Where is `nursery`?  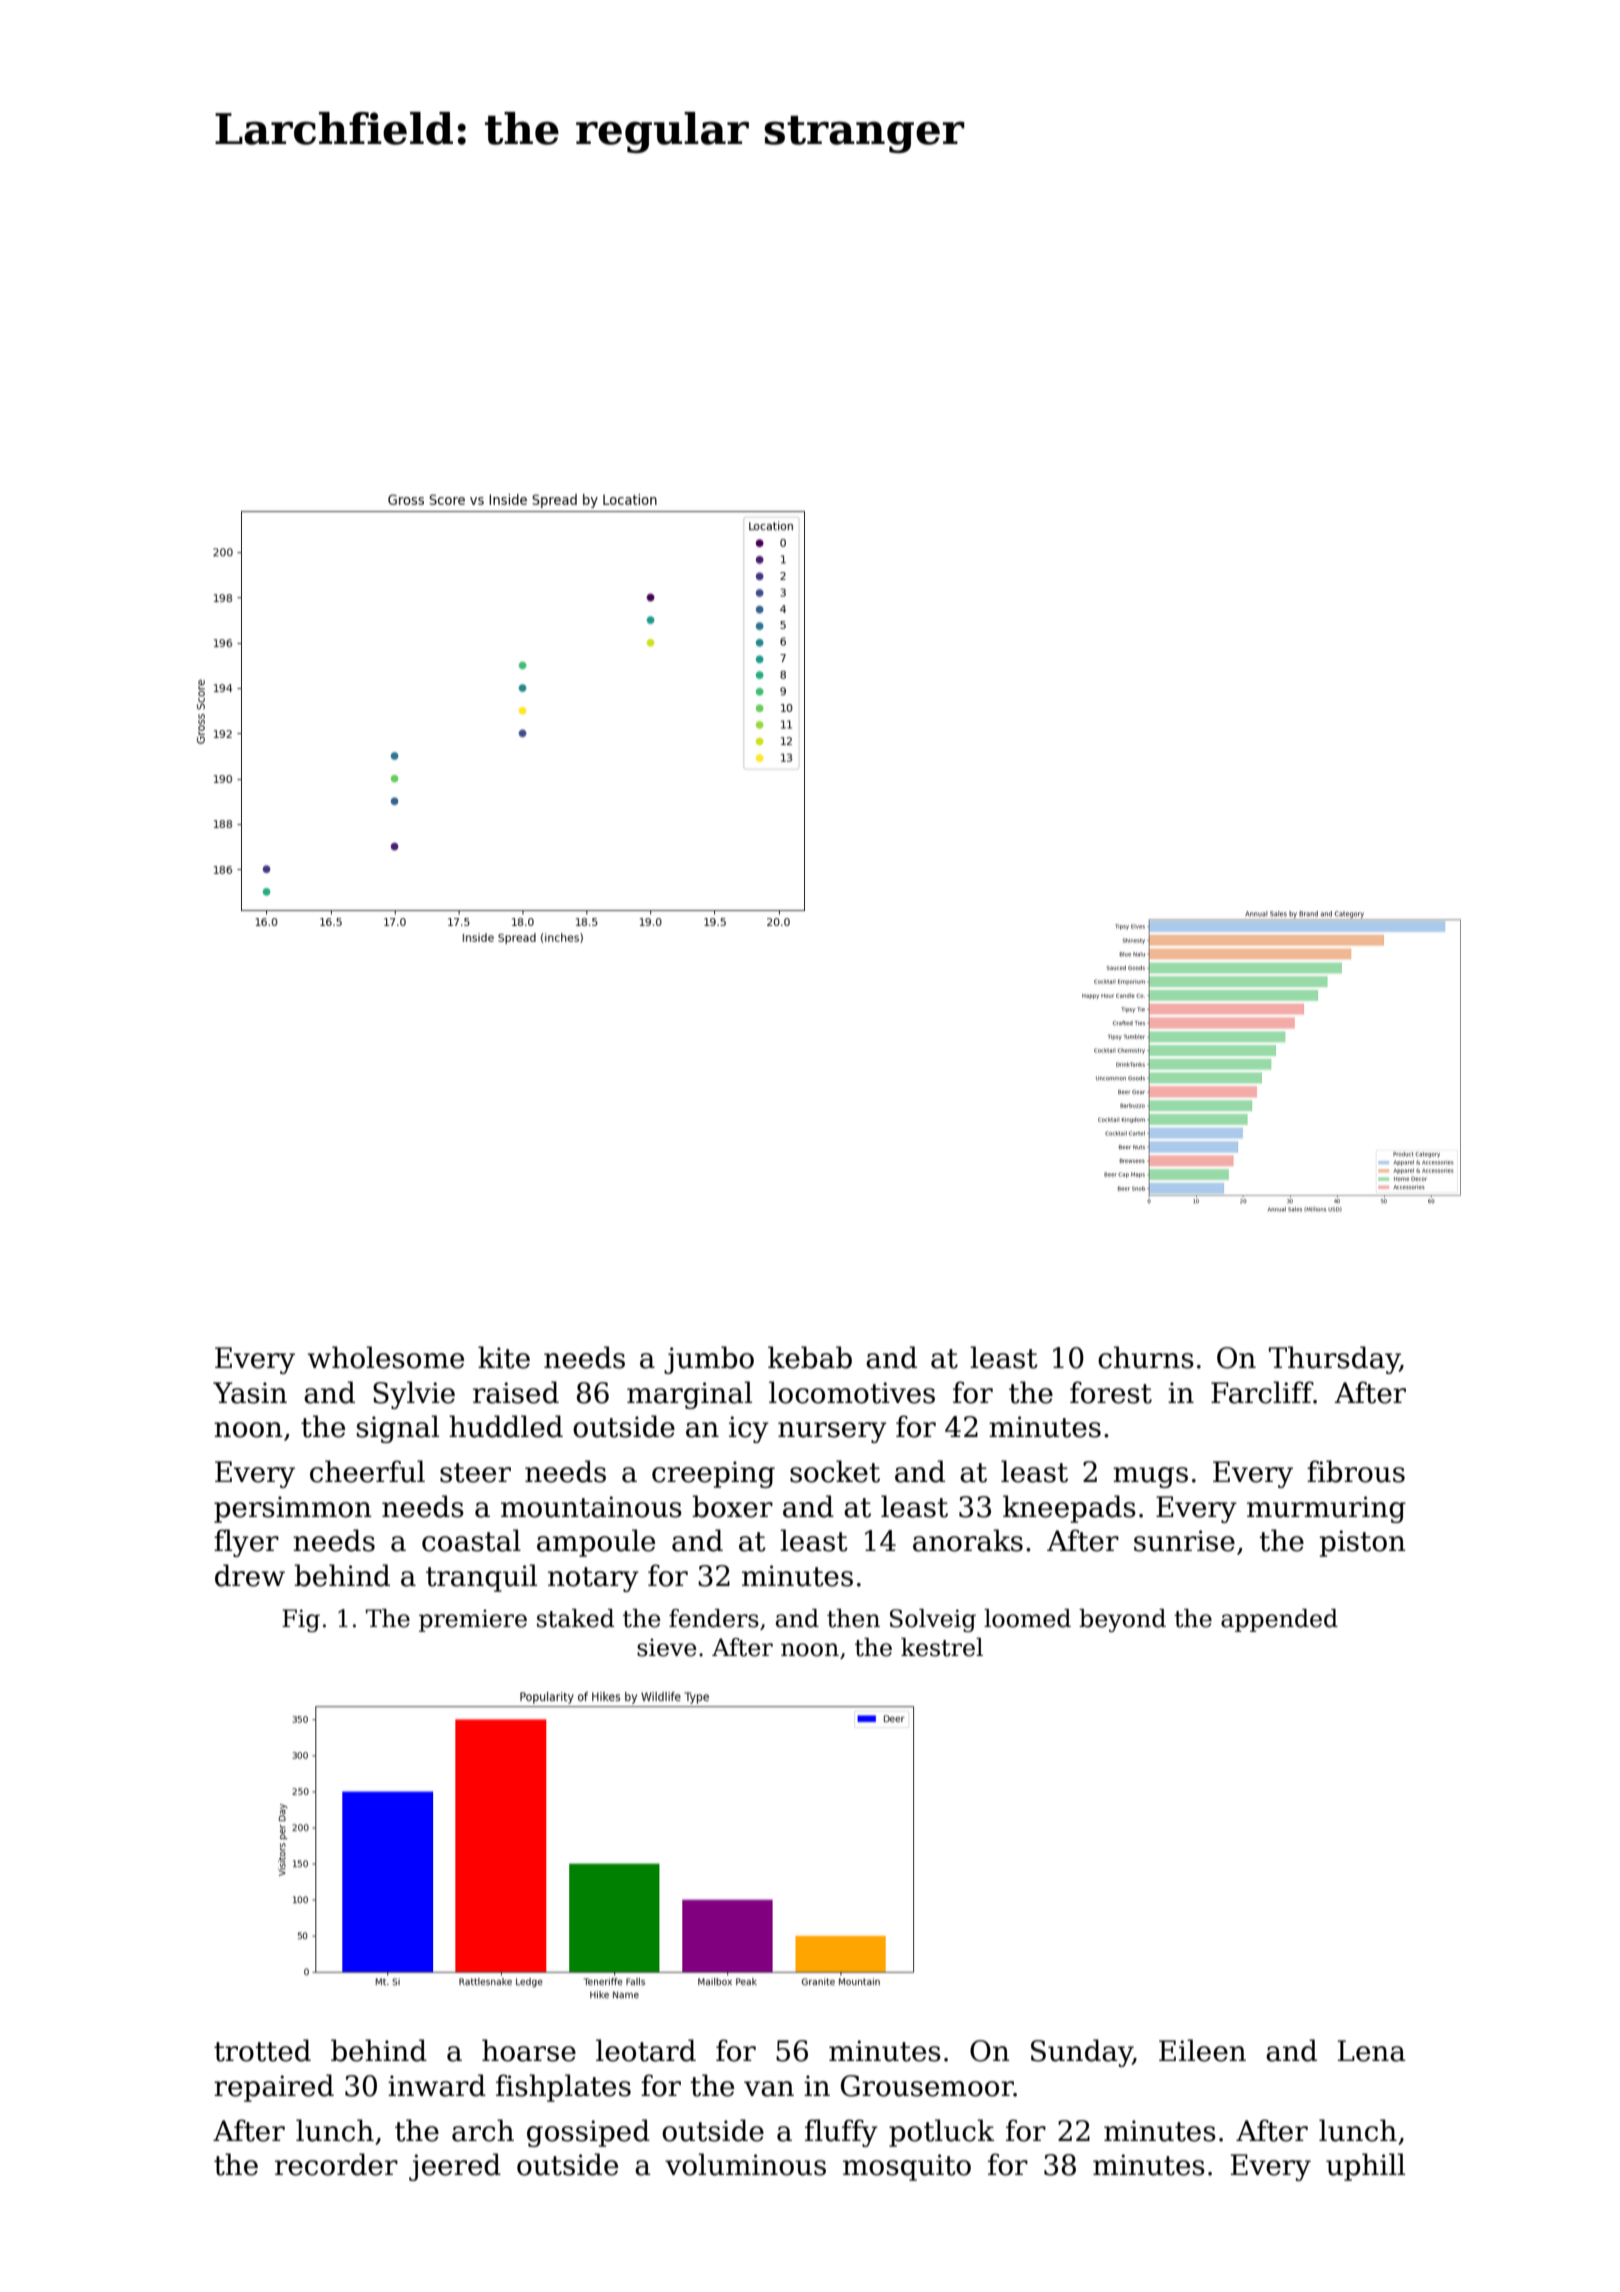 nursery is located at coordinates (832, 1432).
